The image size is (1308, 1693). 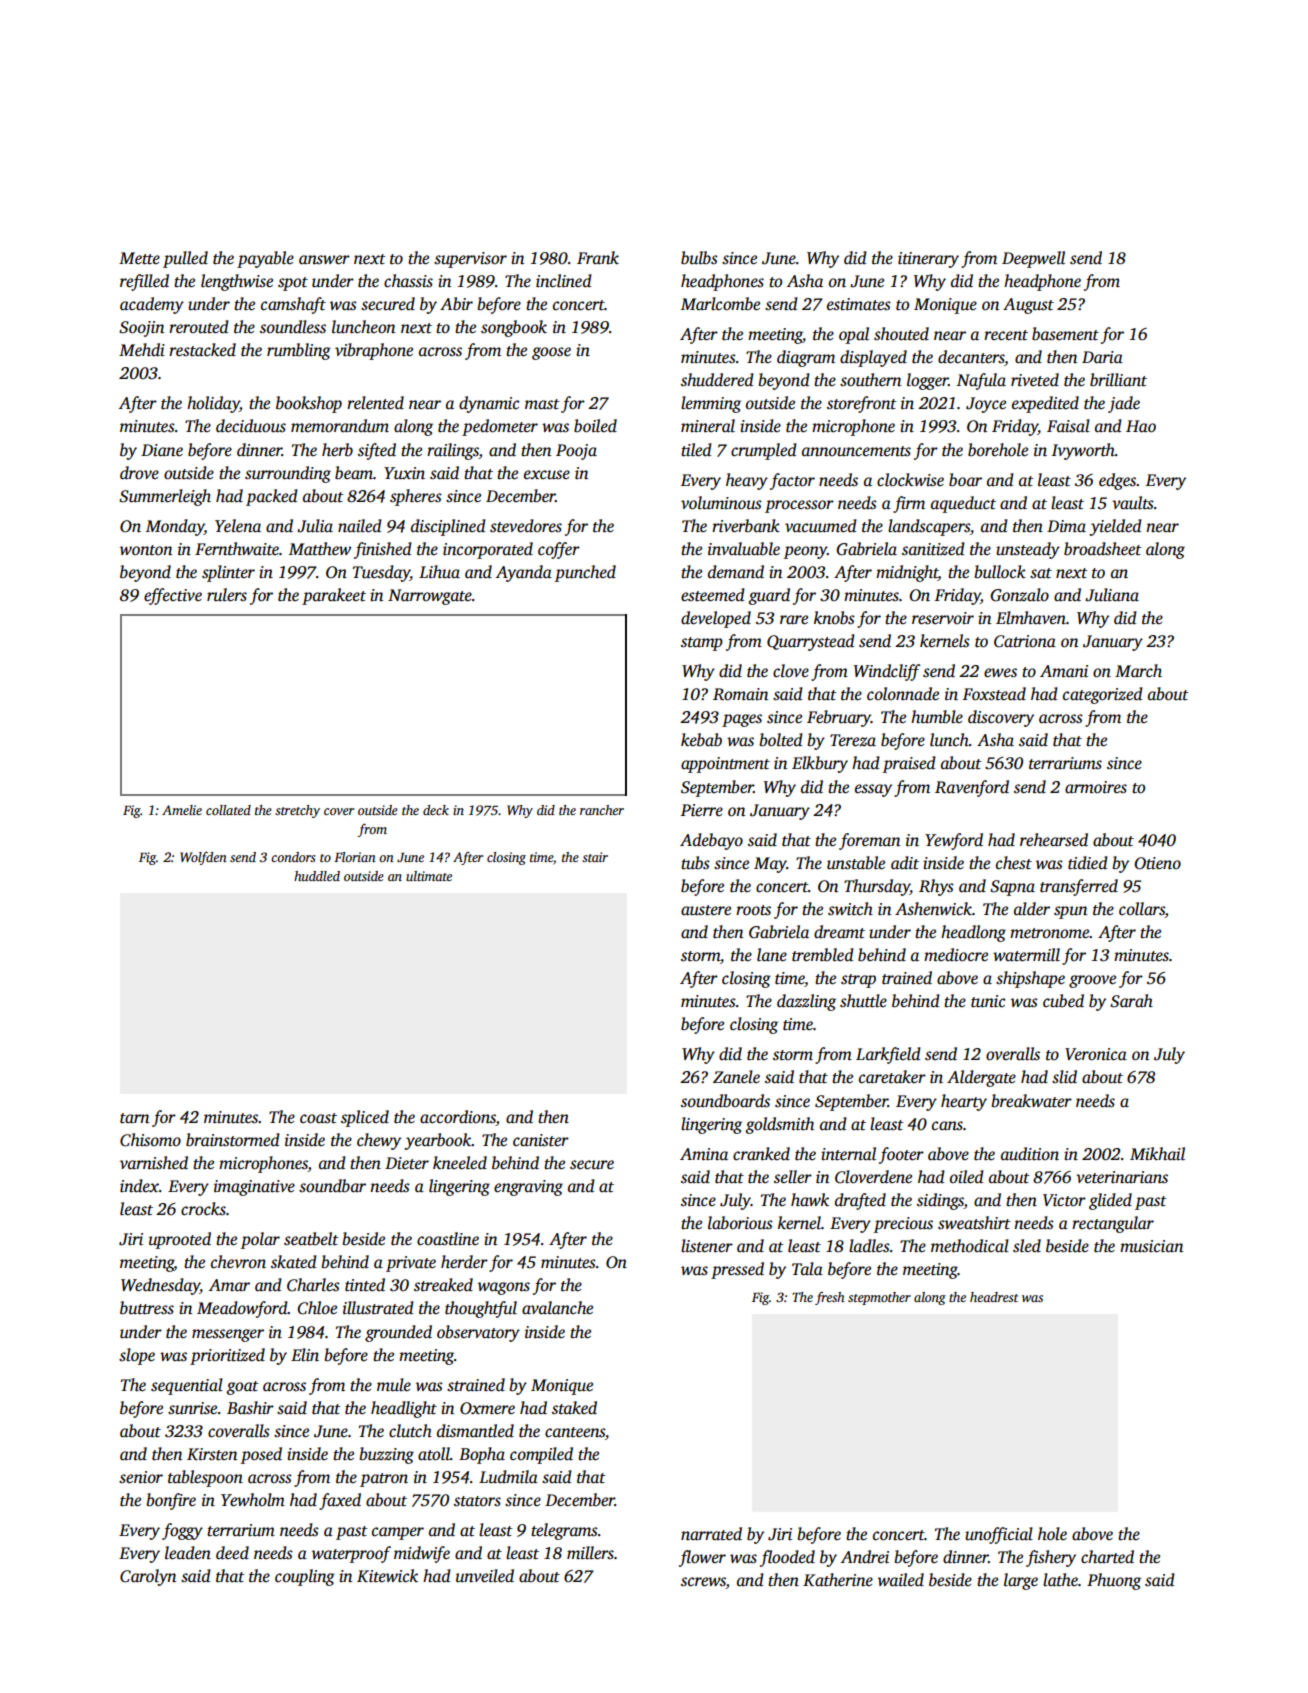 I want to click on index, so click(x=139, y=1186).
